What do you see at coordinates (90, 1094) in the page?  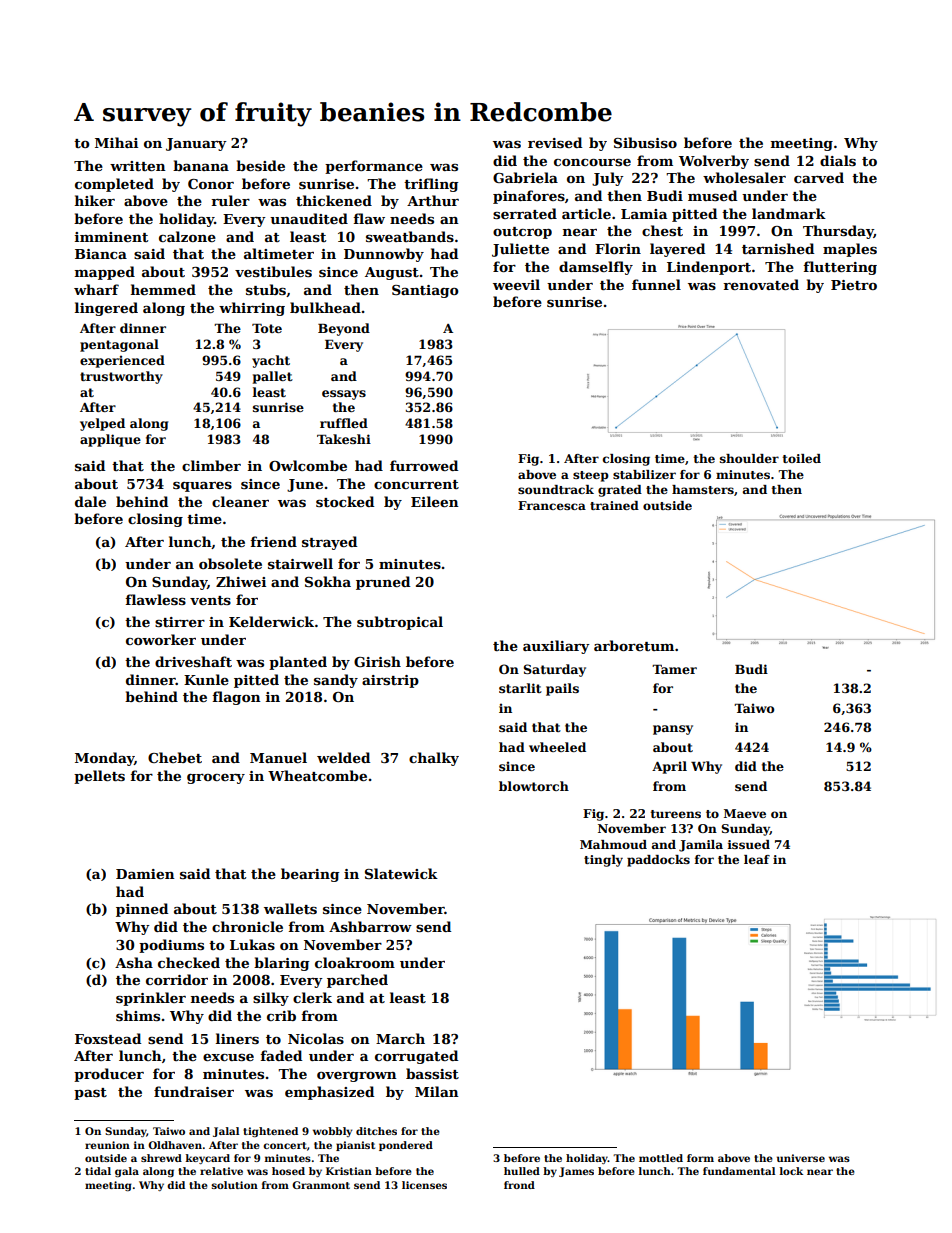 I see `past` at bounding box center [90, 1094].
